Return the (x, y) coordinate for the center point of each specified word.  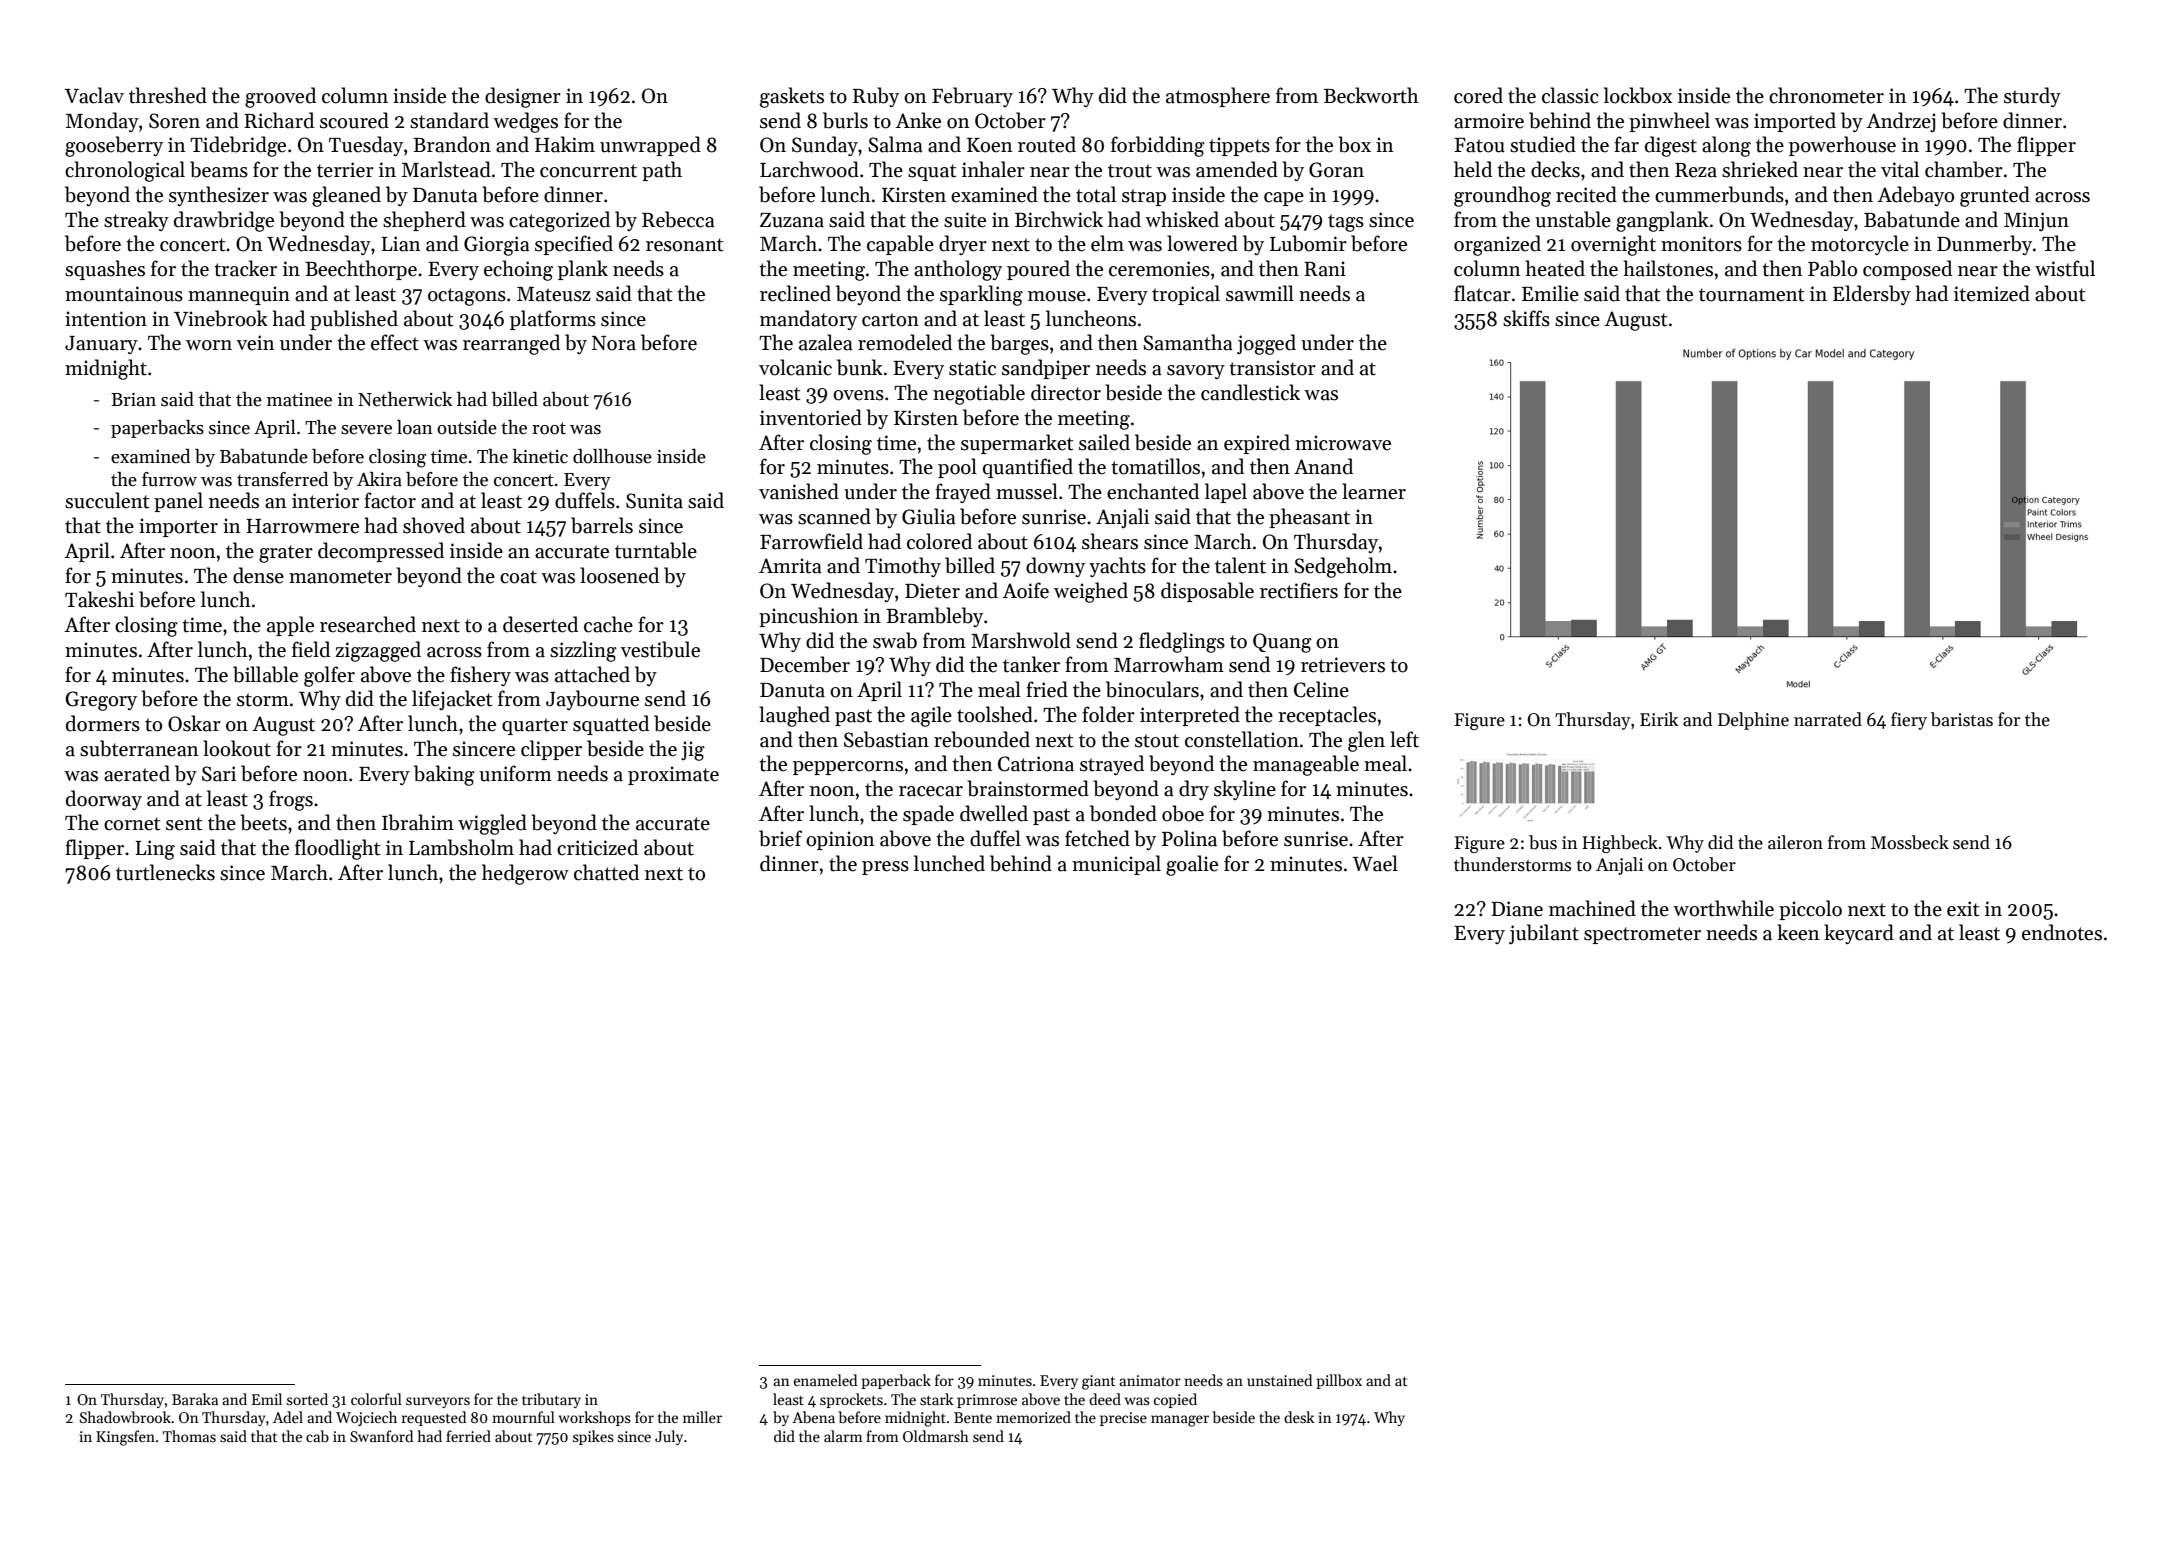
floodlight (337, 849)
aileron (1795, 842)
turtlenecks (165, 872)
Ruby (876, 97)
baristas (1962, 719)
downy (1055, 567)
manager (1180, 1421)
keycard (1859, 934)
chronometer (1826, 95)
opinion (840, 840)
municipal (1116, 865)
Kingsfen (125, 1438)
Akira (379, 479)
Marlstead (446, 169)
